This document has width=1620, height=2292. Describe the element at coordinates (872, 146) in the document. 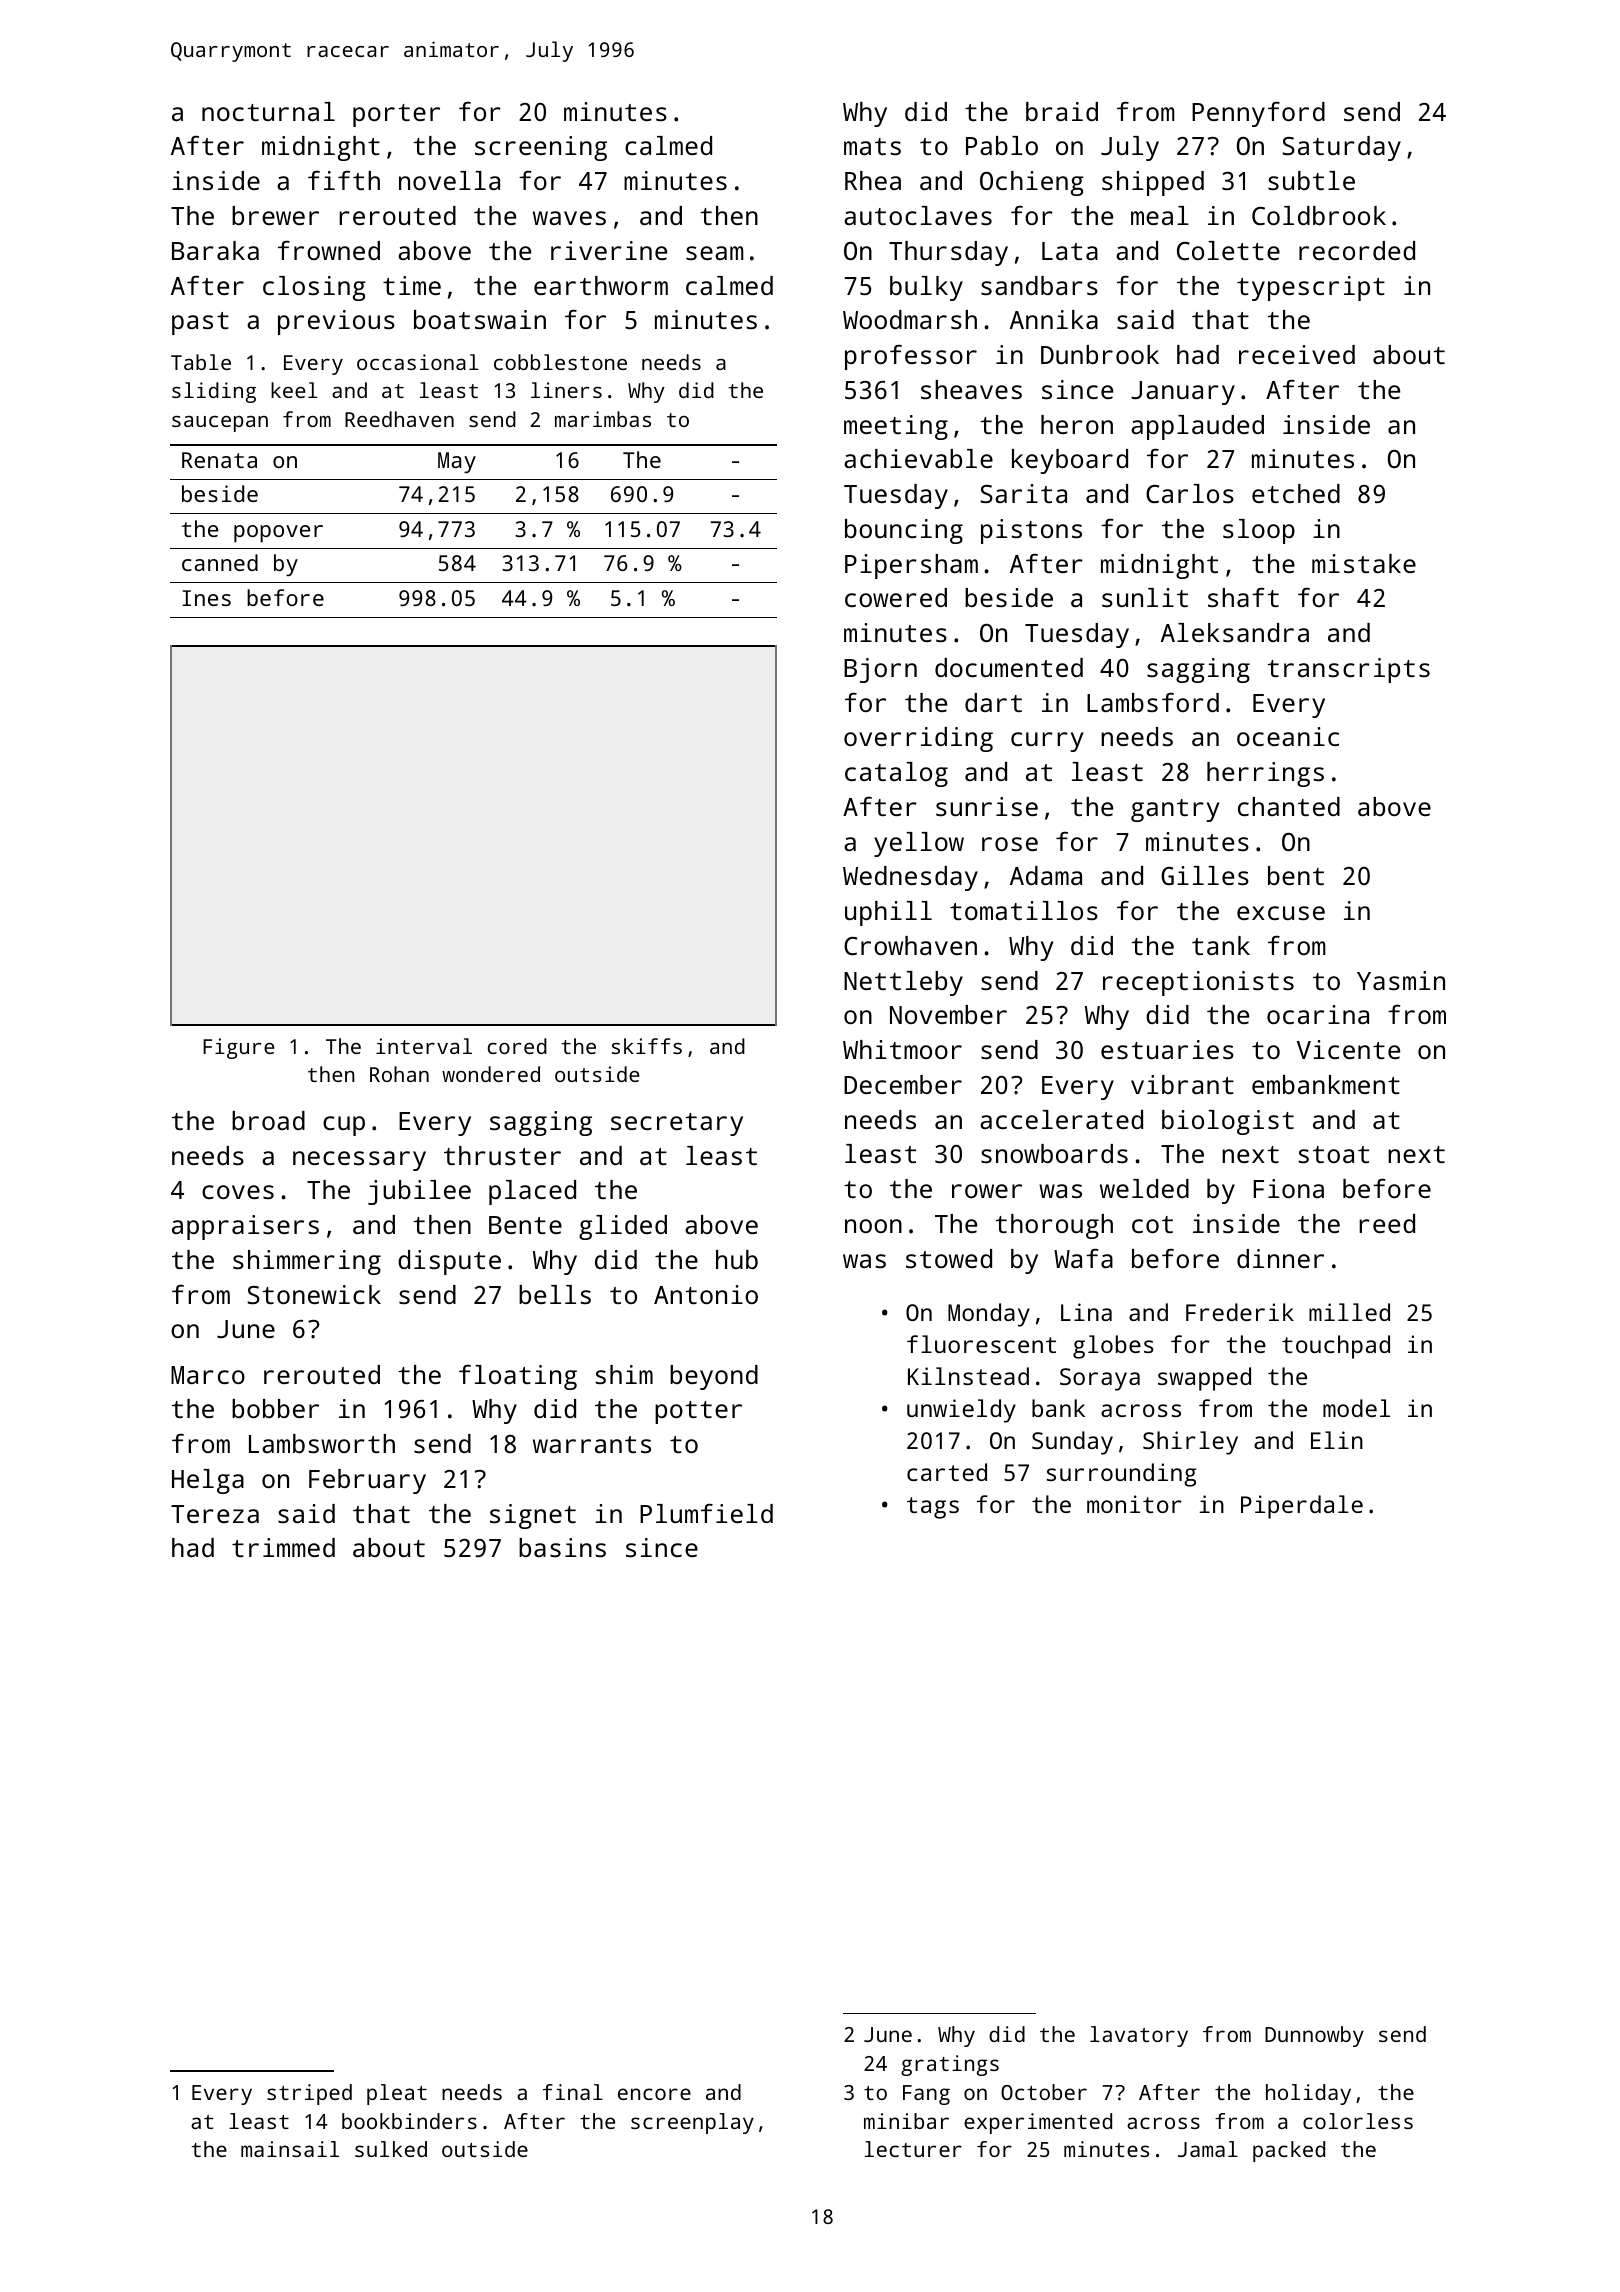

I see `mats` at that location.
